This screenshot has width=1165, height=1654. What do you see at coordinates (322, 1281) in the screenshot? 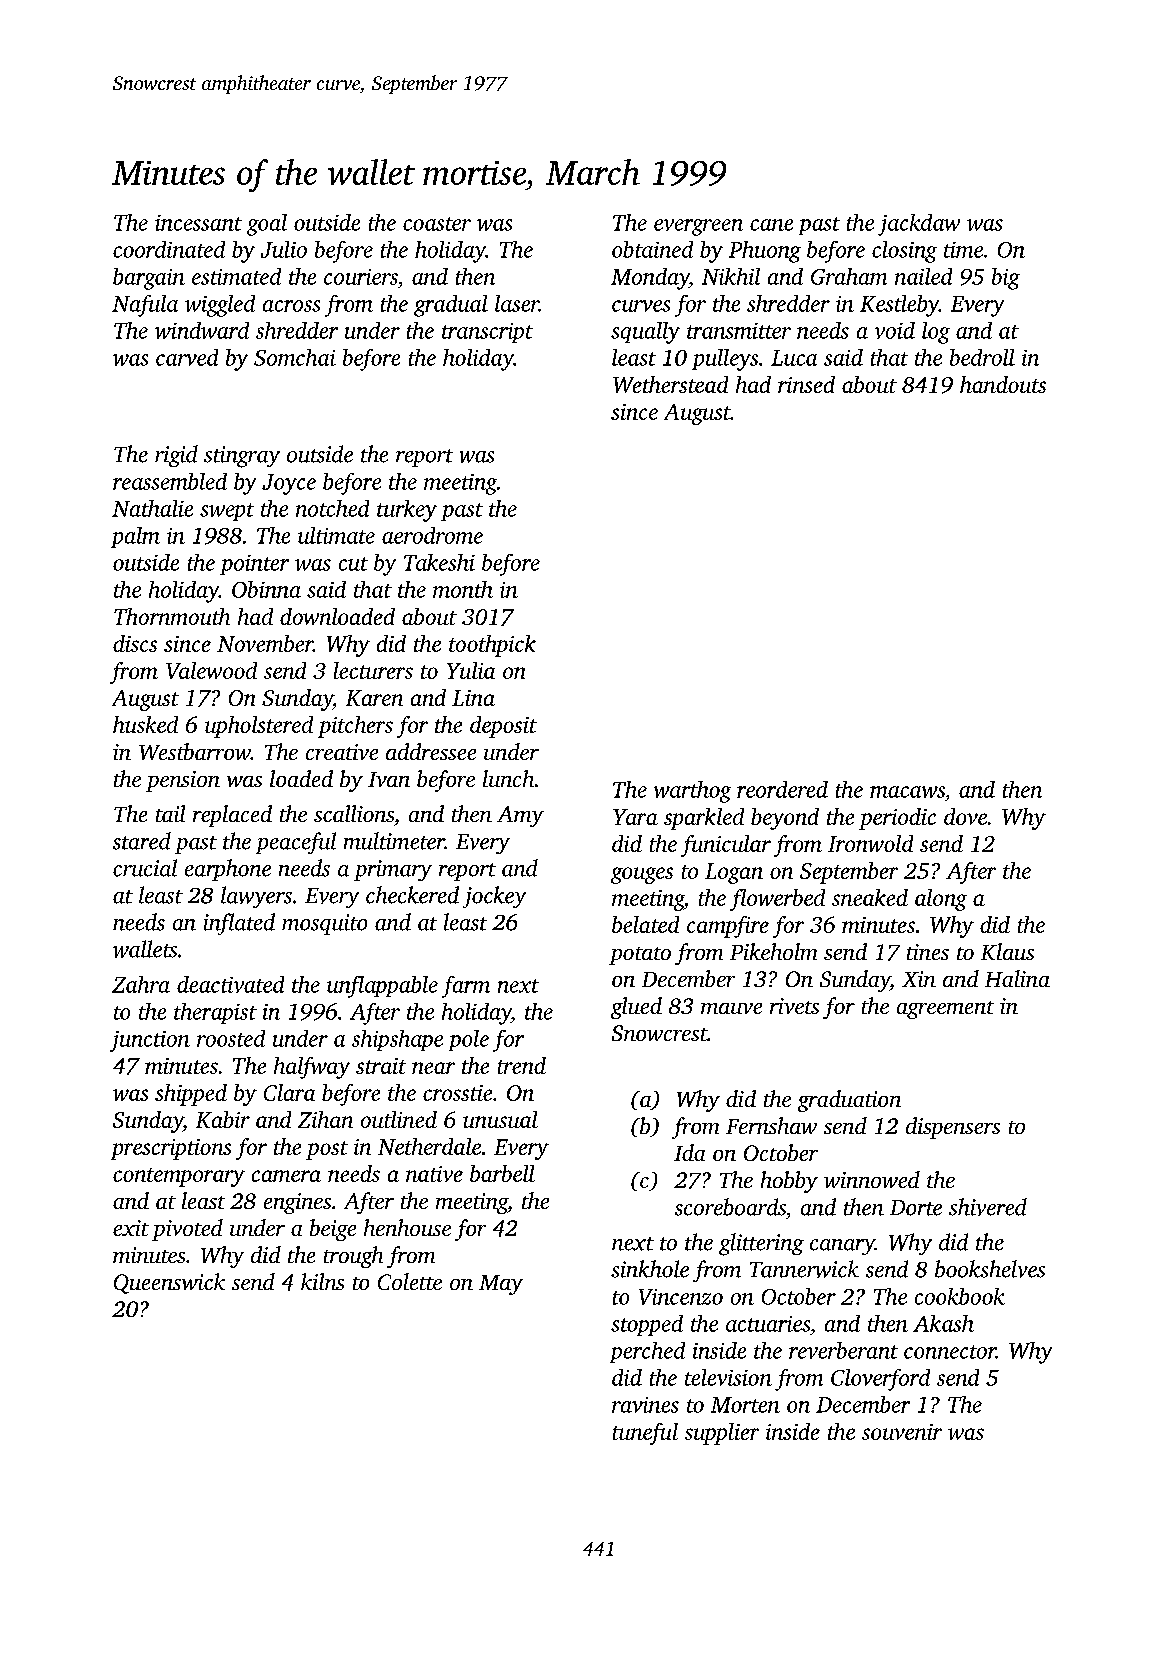
I see `kilns` at bounding box center [322, 1281].
